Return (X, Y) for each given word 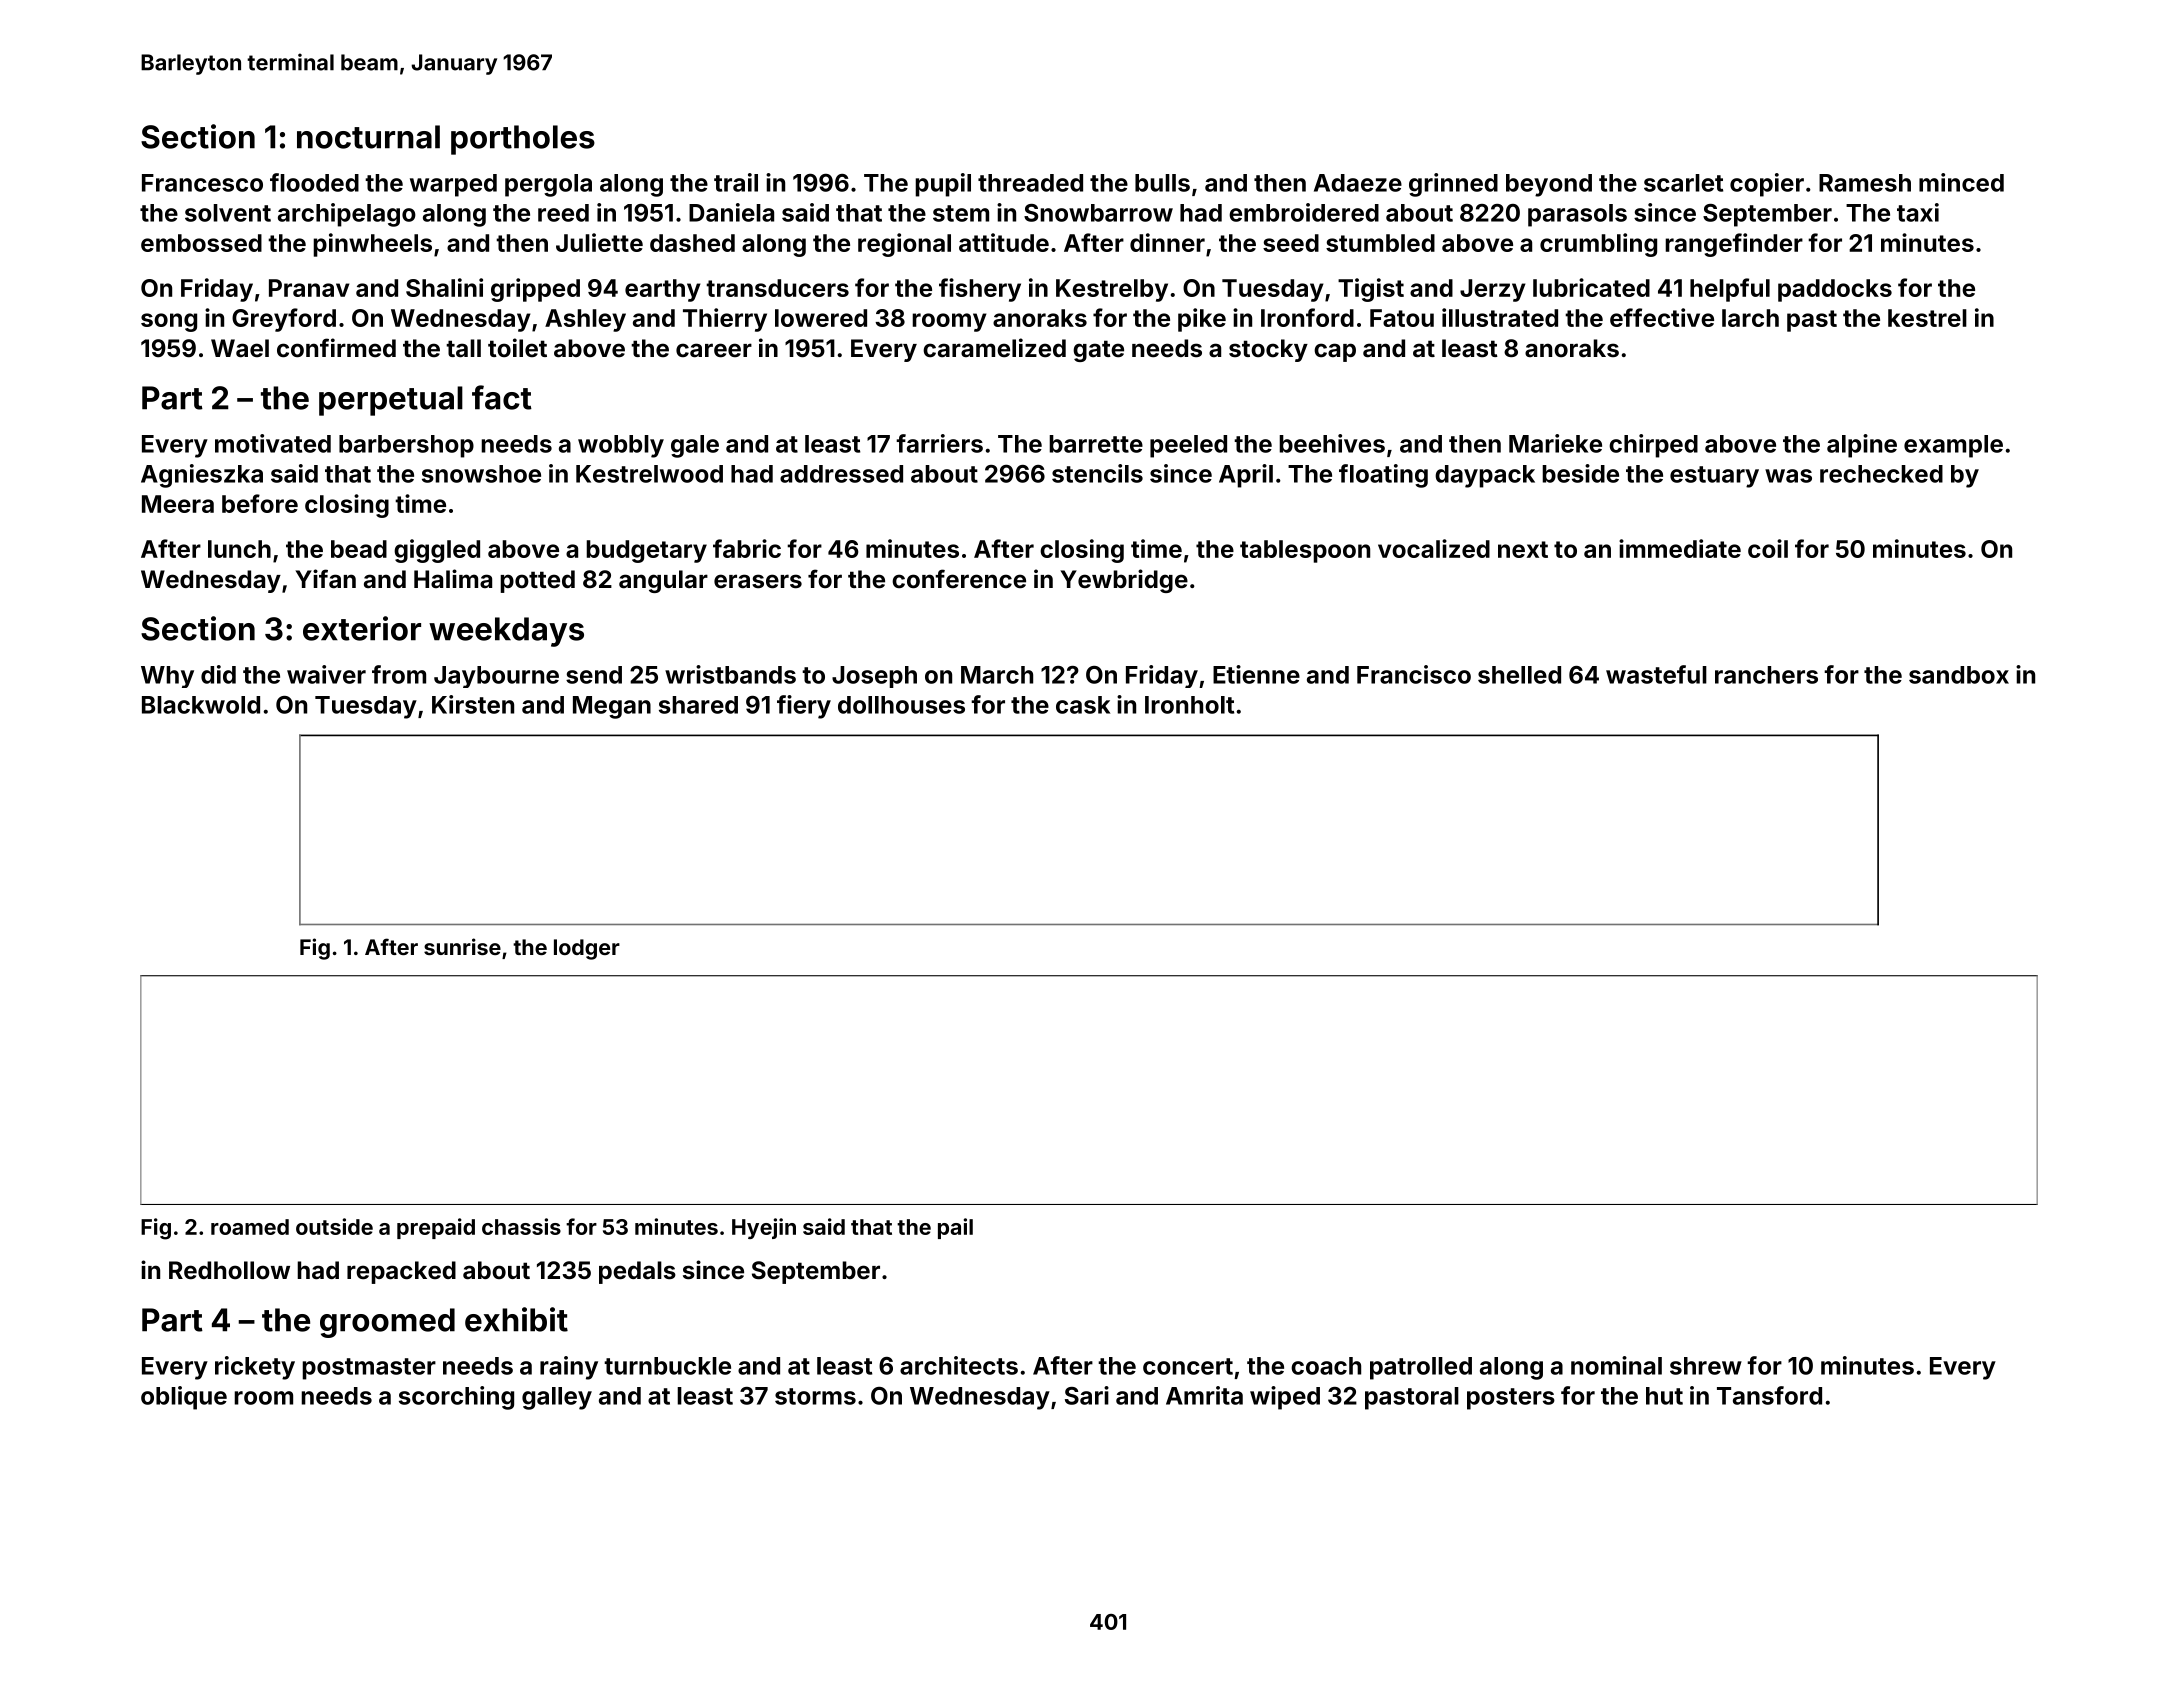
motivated (273, 443)
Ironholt (1189, 705)
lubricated (1591, 287)
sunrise (462, 946)
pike (1202, 320)
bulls (1162, 183)
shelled (1519, 675)
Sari (1087, 1395)
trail (736, 182)
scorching (456, 1398)
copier (1767, 185)
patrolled (1421, 1368)
